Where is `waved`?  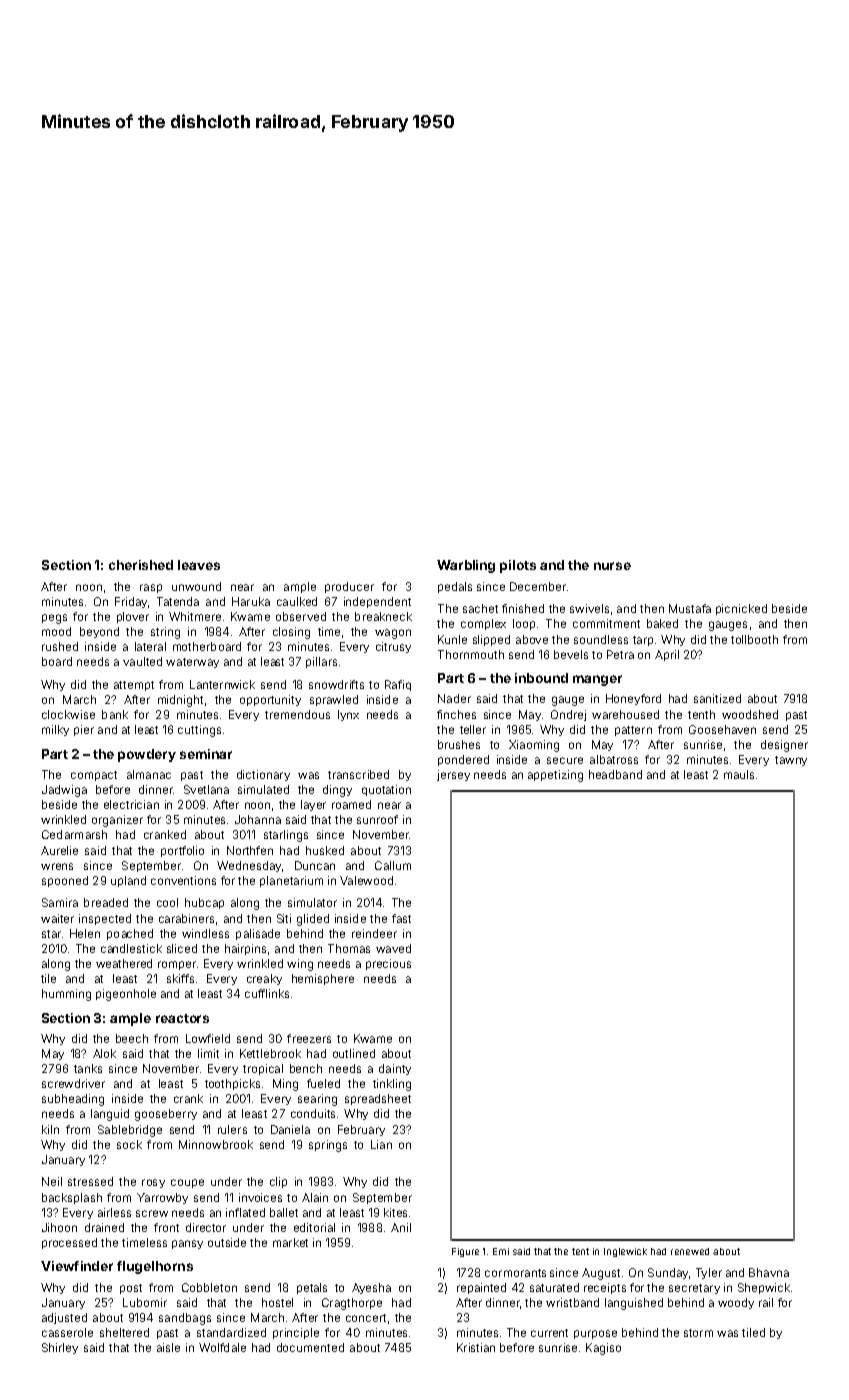
waved is located at coordinates (393, 948).
